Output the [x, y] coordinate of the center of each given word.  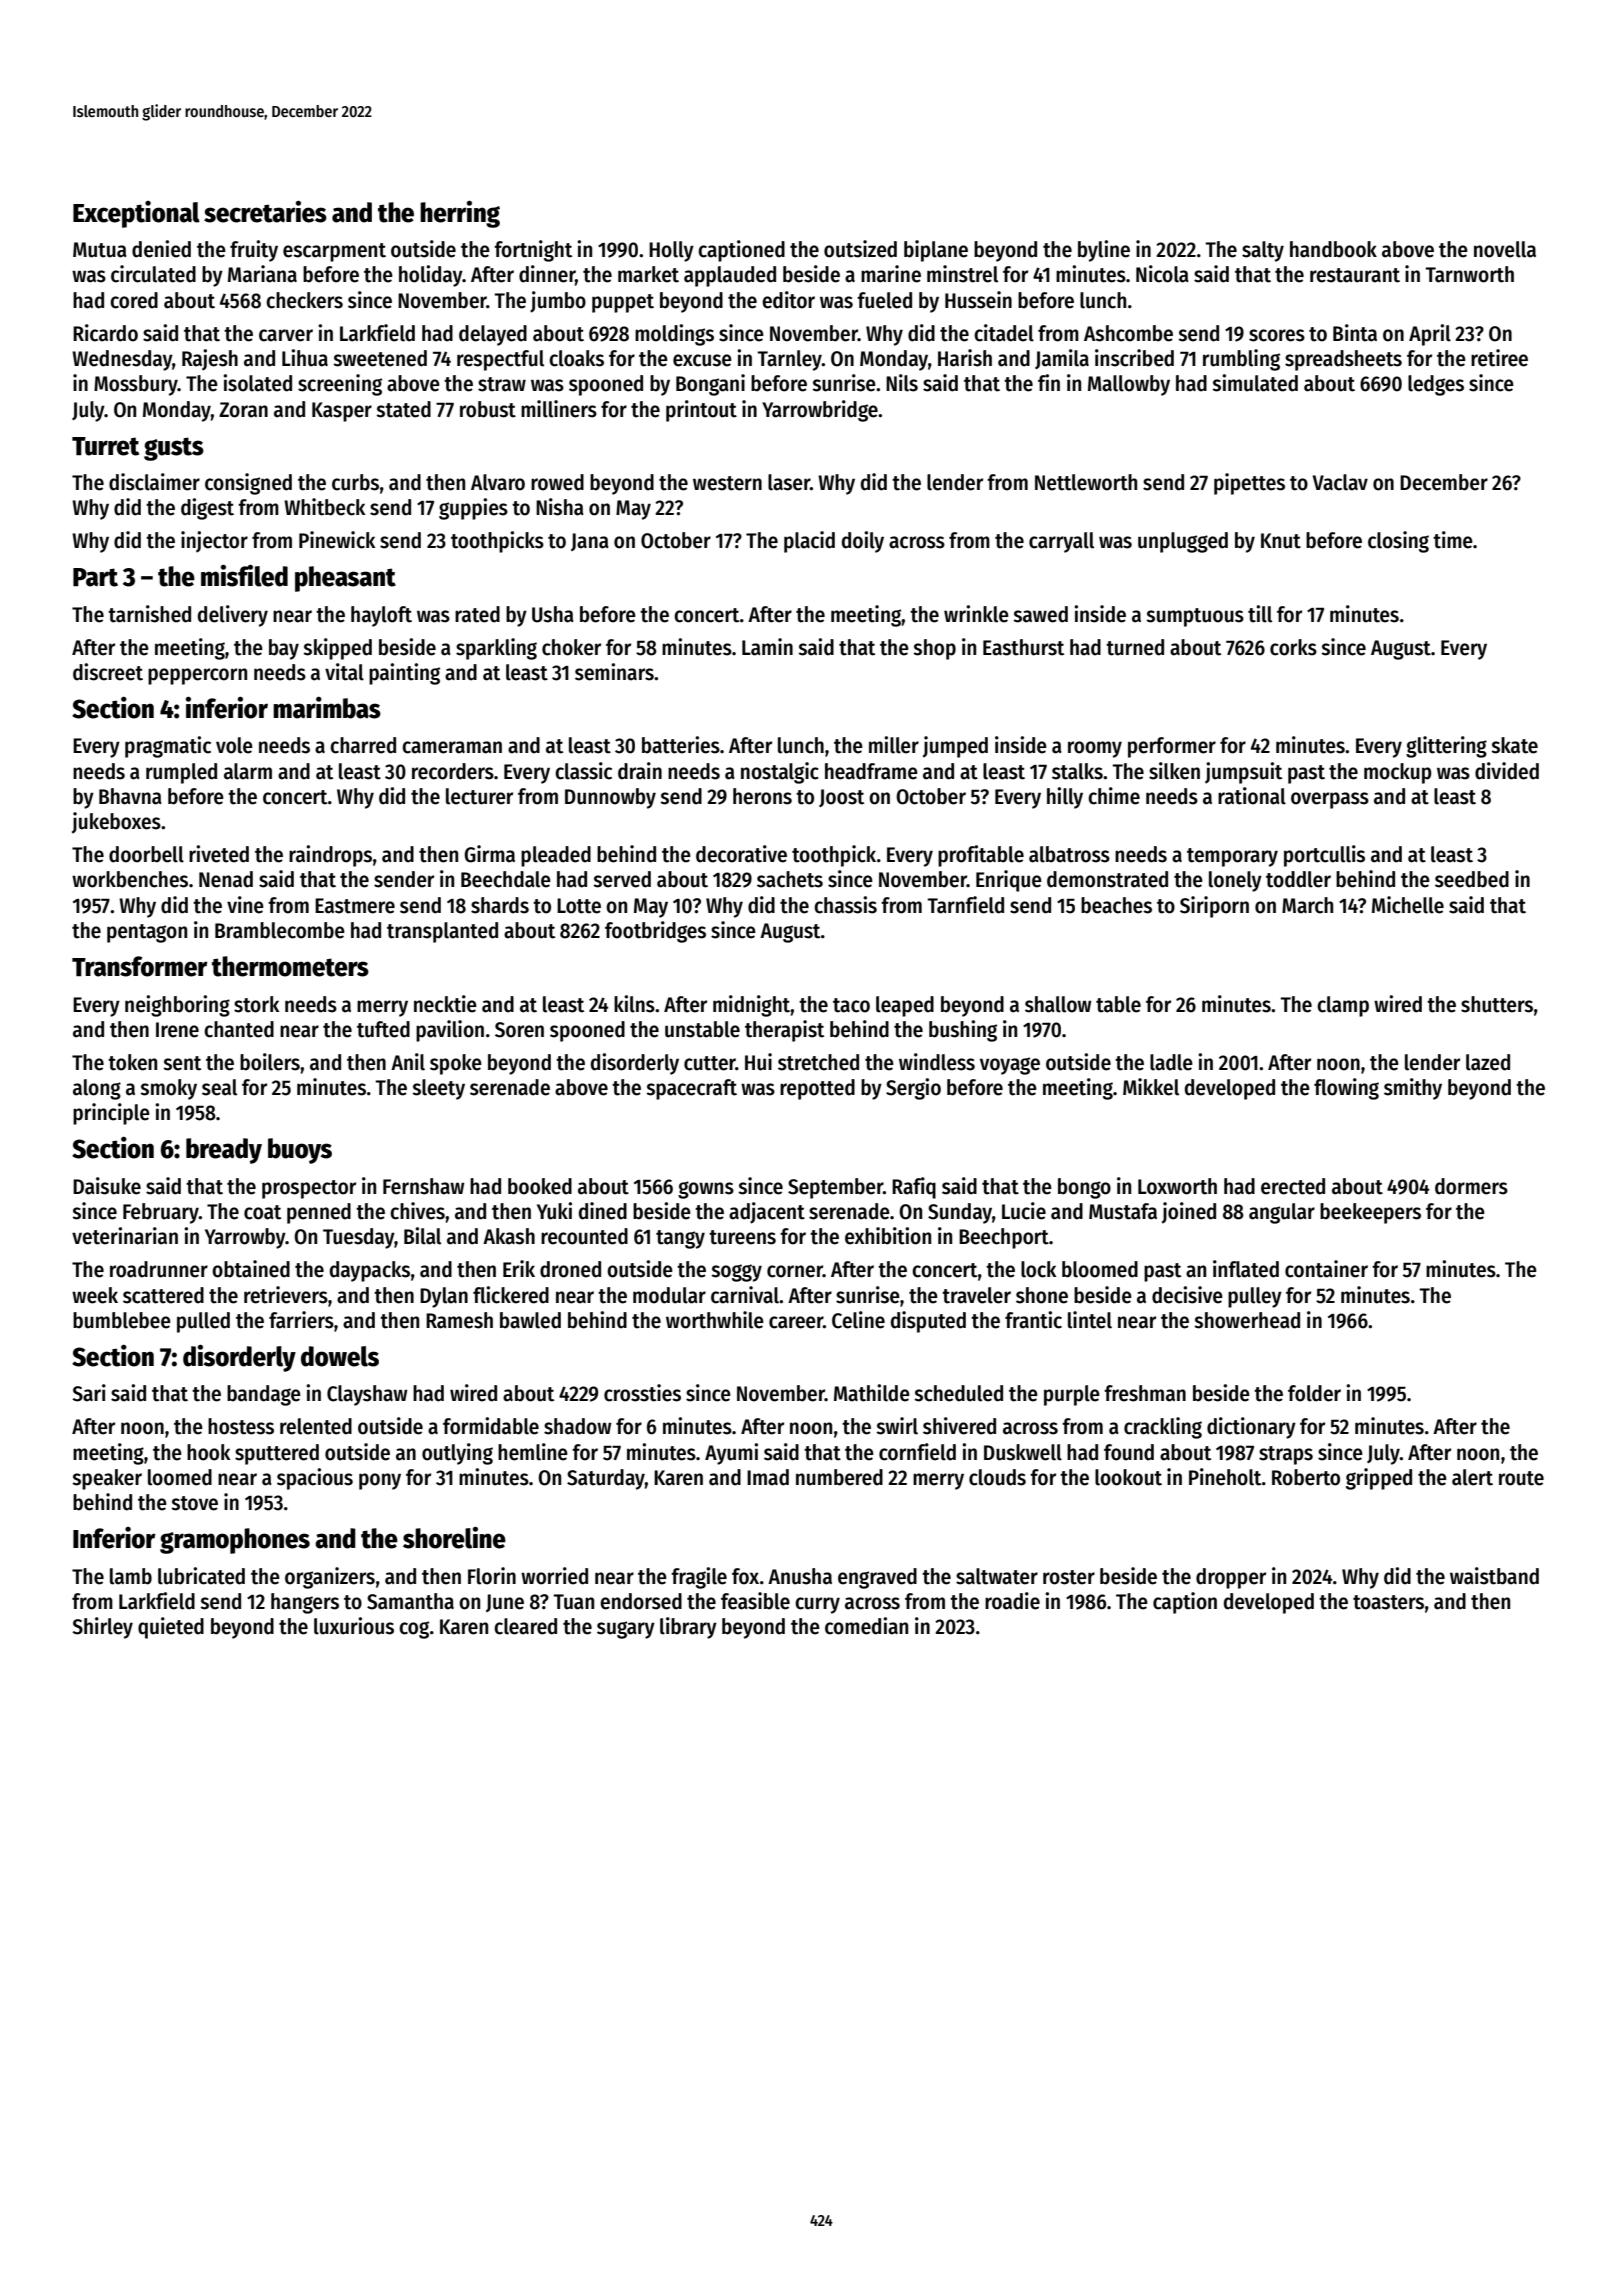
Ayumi [731, 1454]
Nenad [226, 879]
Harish [965, 358]
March [1307, 905]
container [1326, 1269]
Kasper [342, 412]
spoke [456, 1064]
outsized [860, 249]
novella [1505, 249]
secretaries [265, 212]
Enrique [1009, 881]
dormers [1471, 1186]
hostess [241, 1426]
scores [1277, 335]
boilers [270, 1062]
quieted [171, 1628]
